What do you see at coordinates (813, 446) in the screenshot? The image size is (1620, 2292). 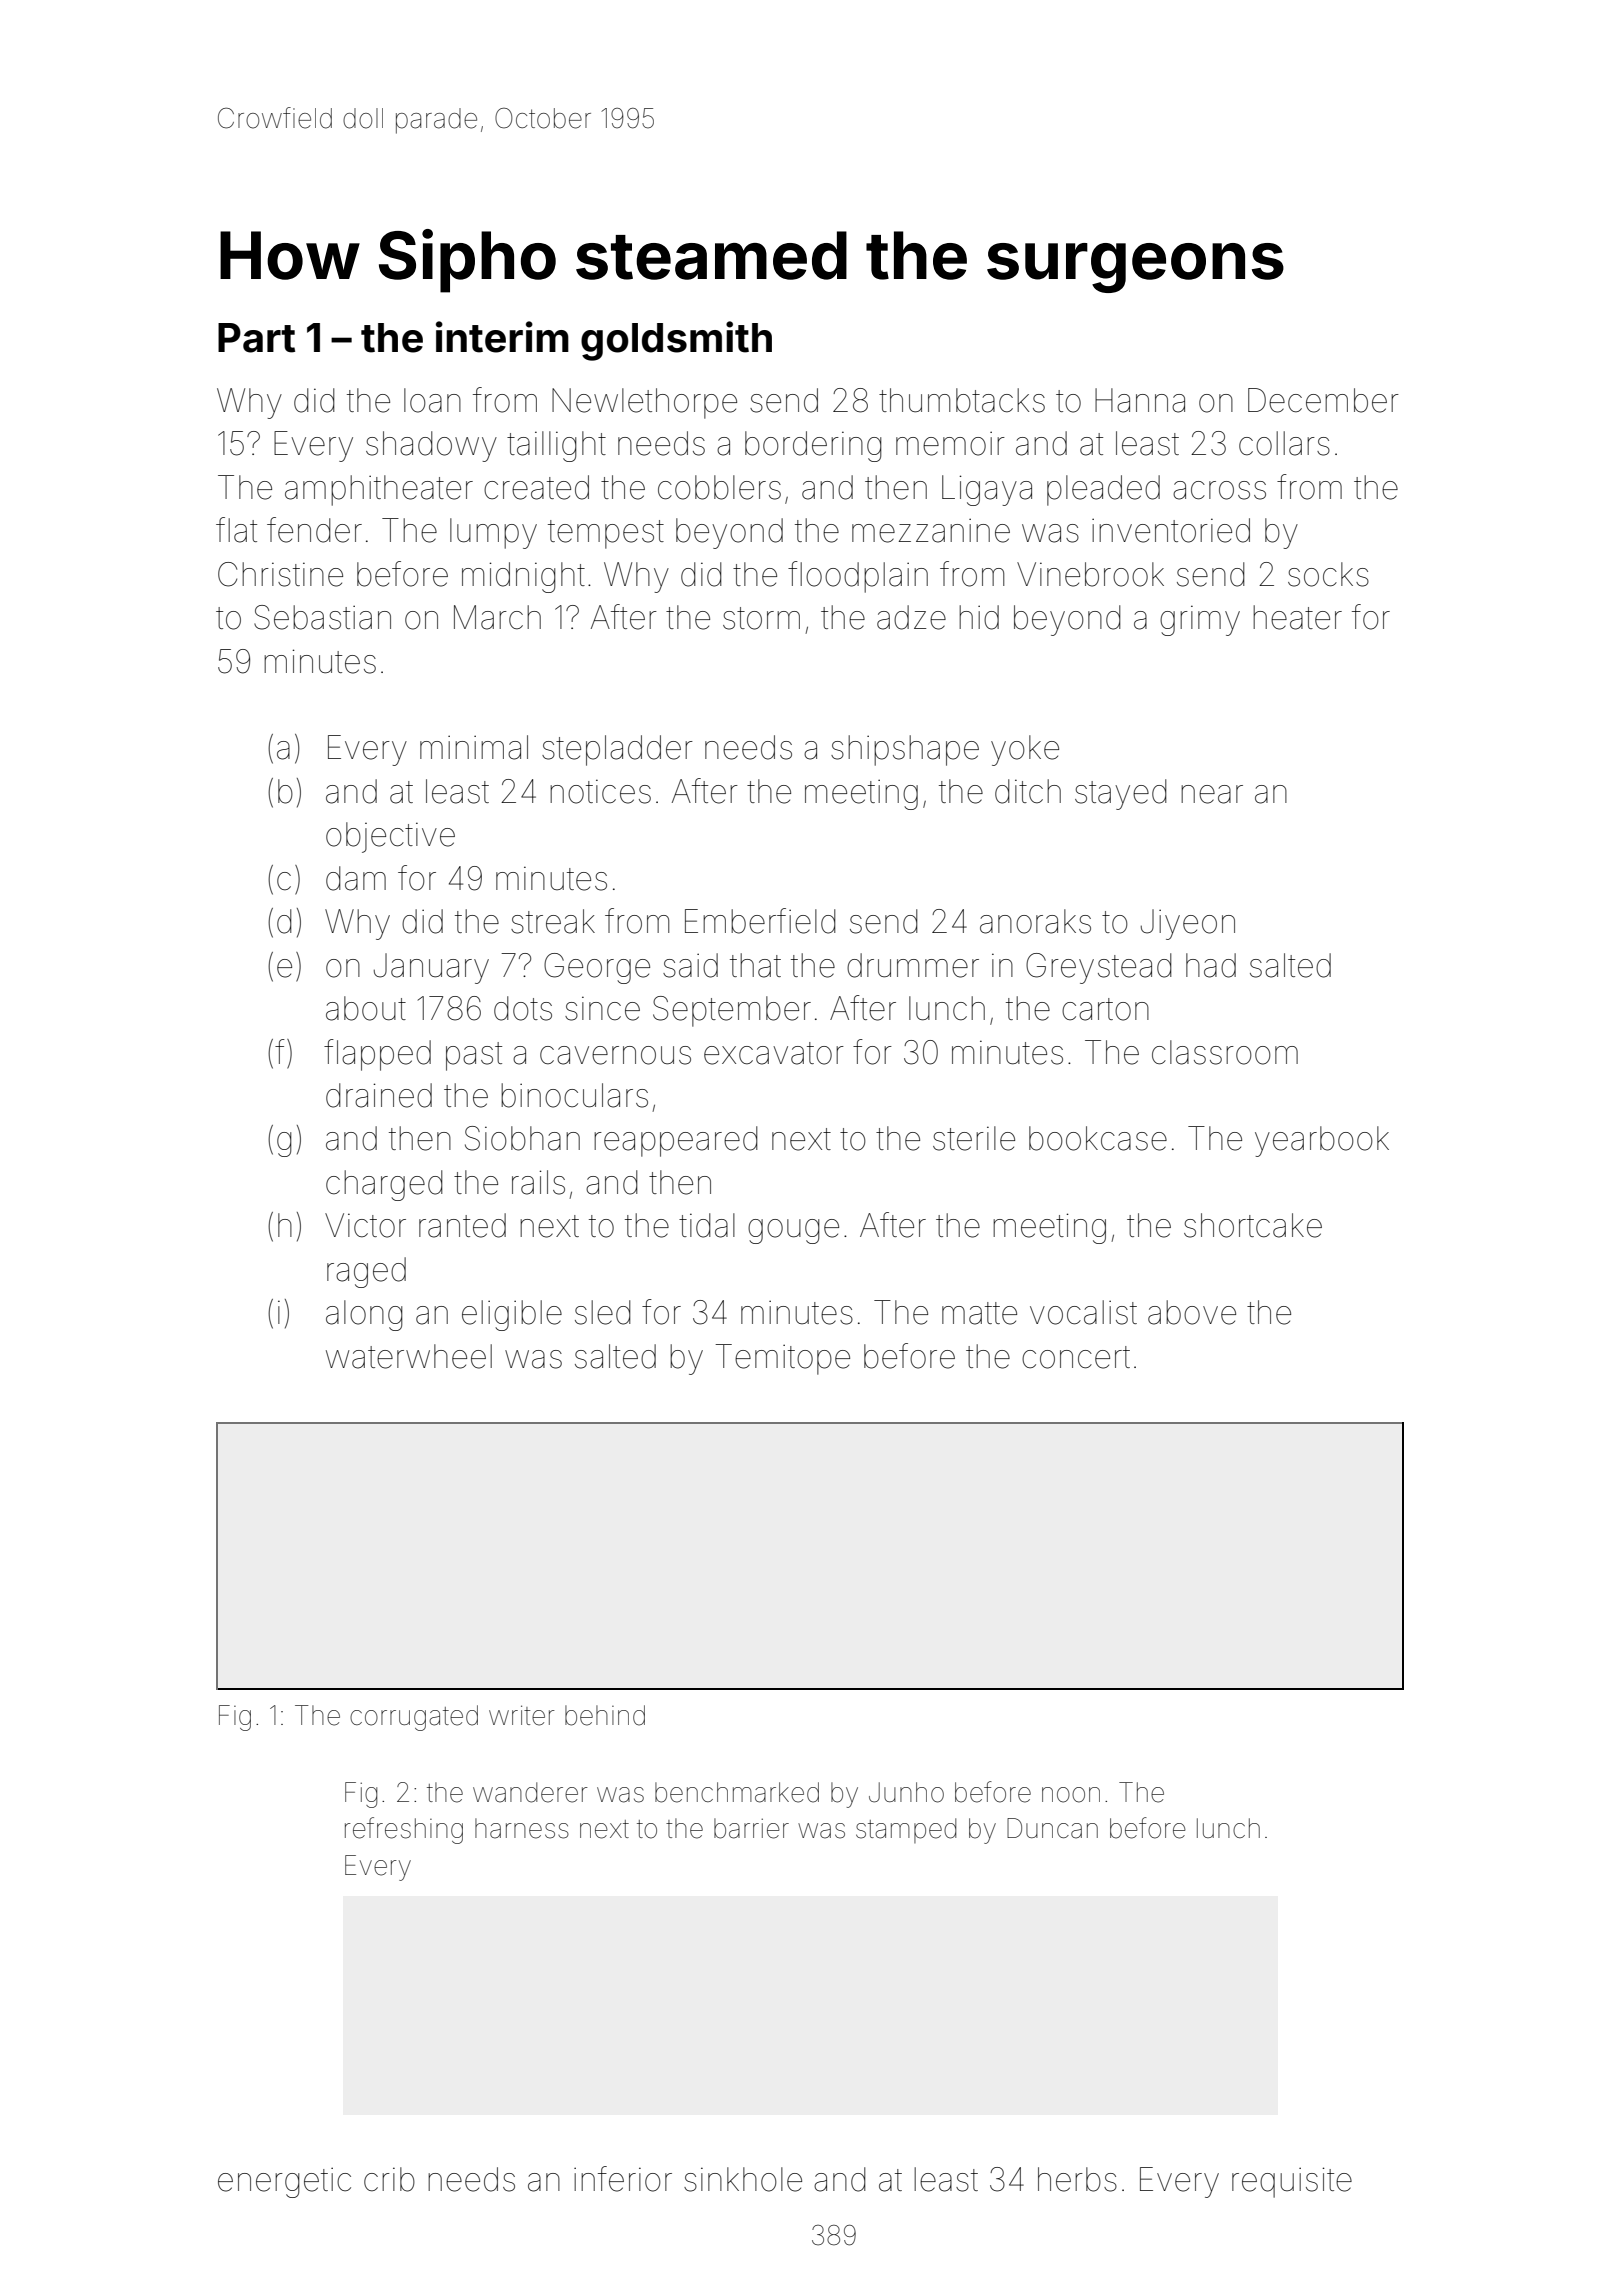 I see `bordering` at bounding box center [813, 446].
